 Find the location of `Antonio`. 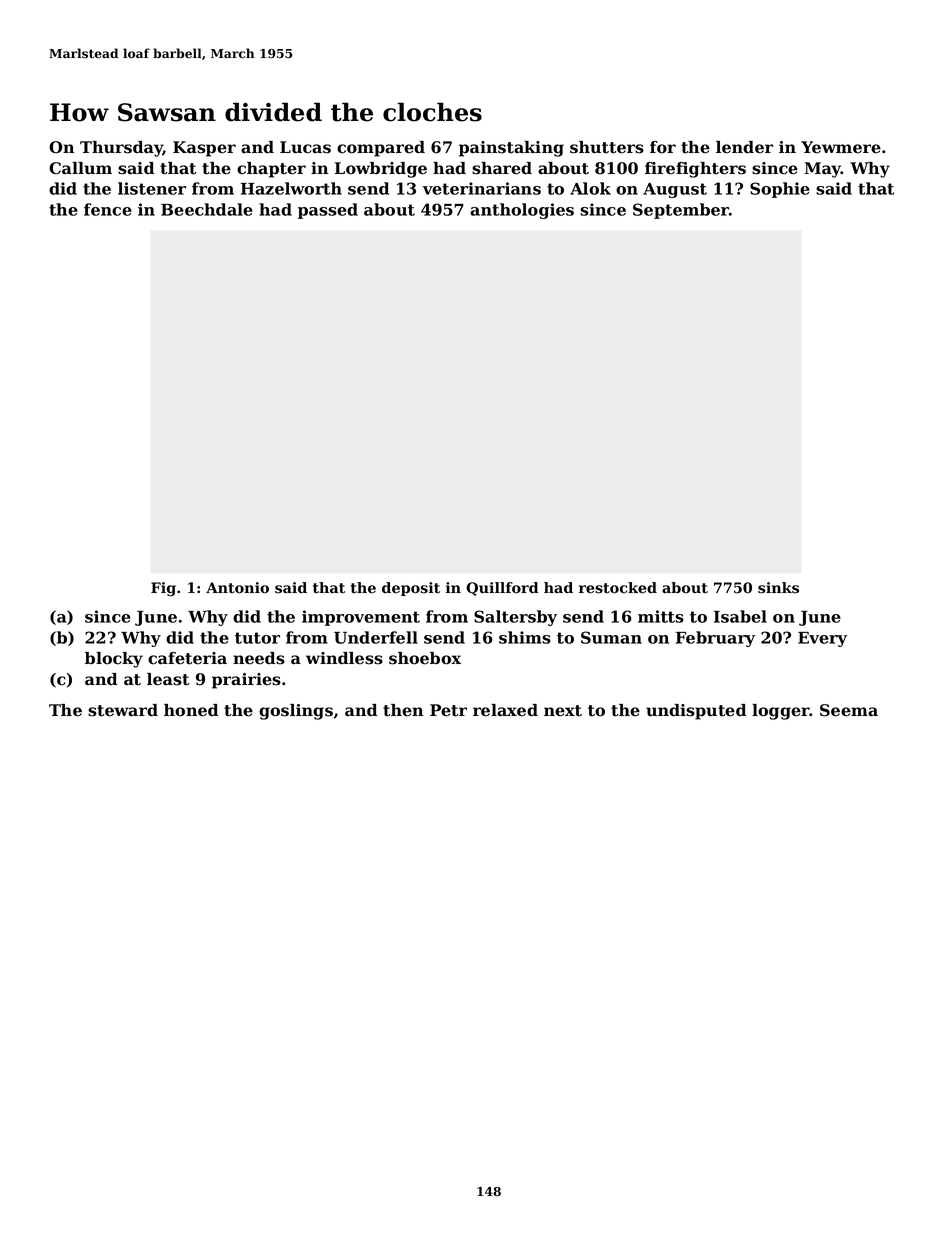

Antonio is located at coordinates (237, 588).
